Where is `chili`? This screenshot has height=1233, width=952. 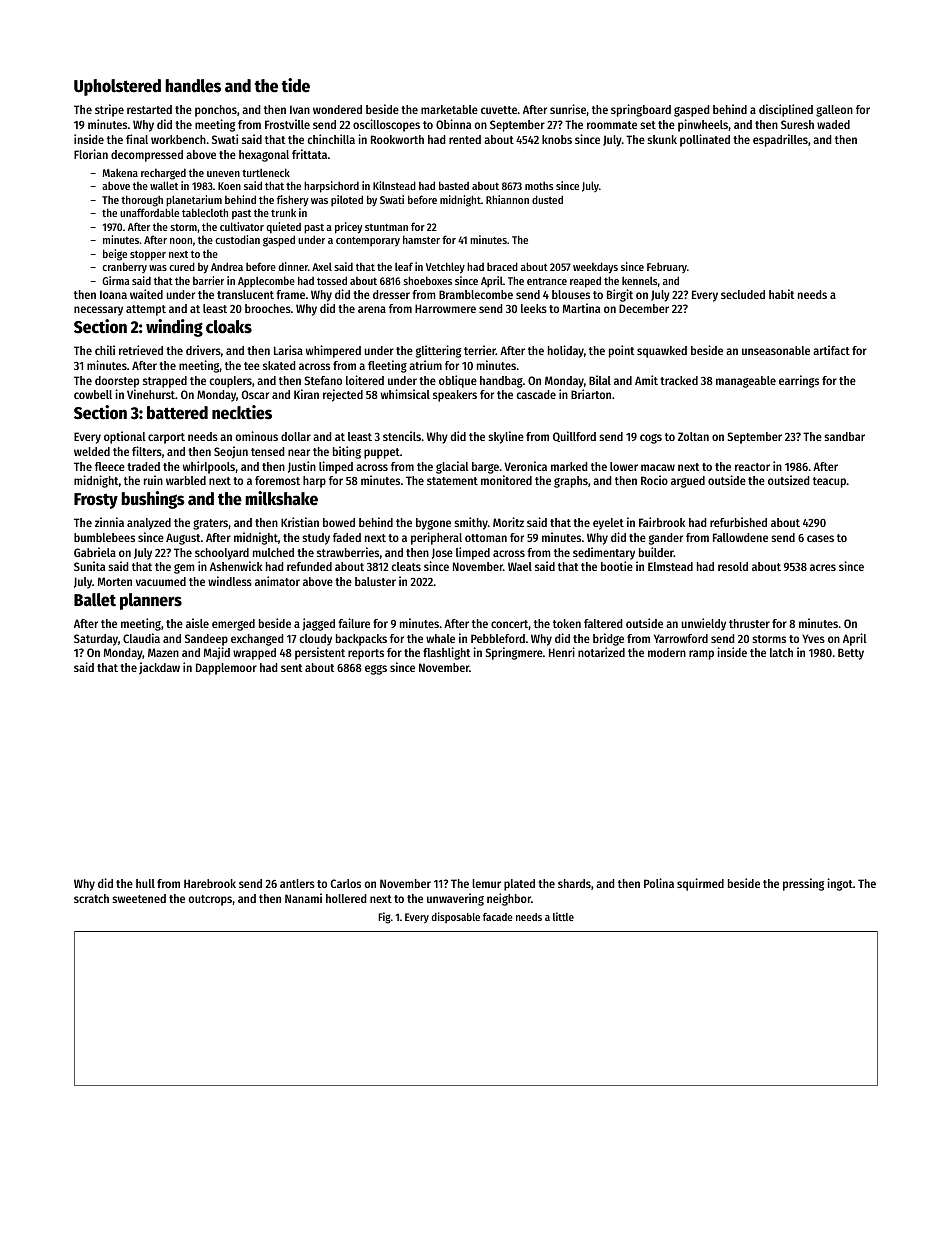 chili is located at coordinates (105, 350).
